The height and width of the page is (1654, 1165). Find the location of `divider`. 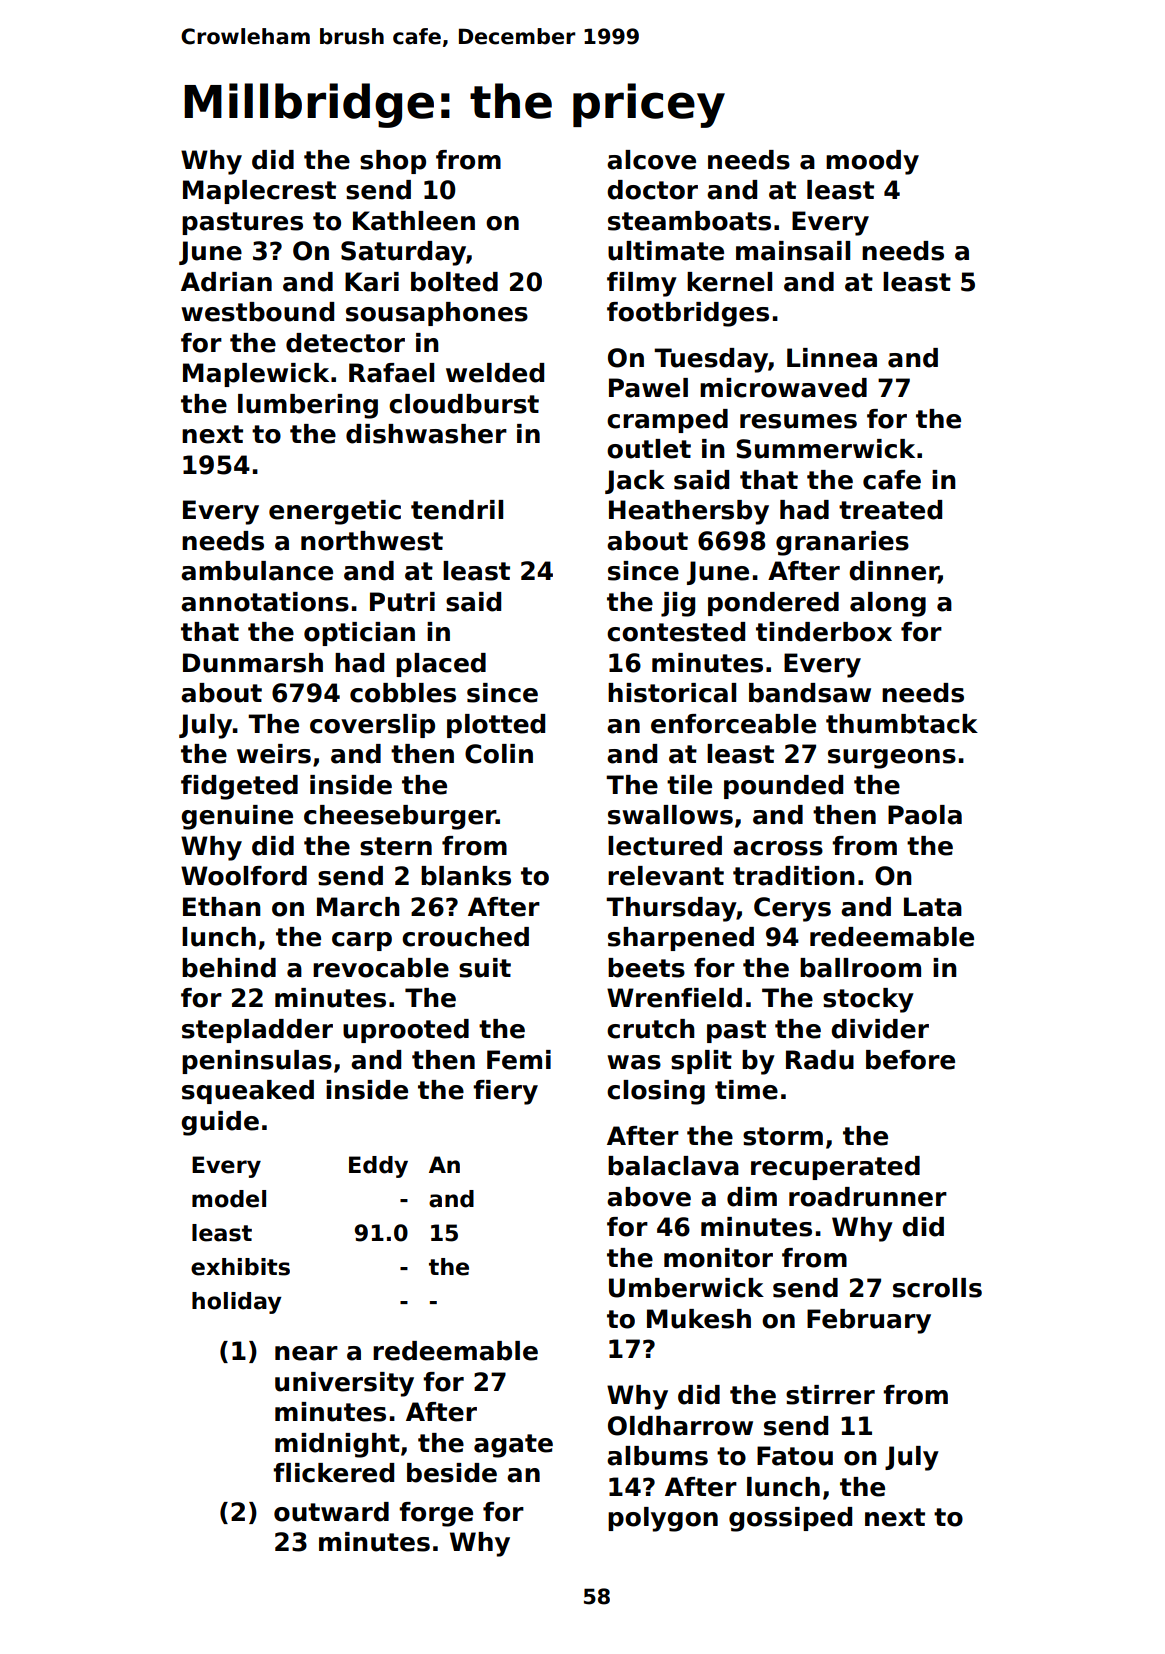

divider is located at coordinates (880, 1029).
